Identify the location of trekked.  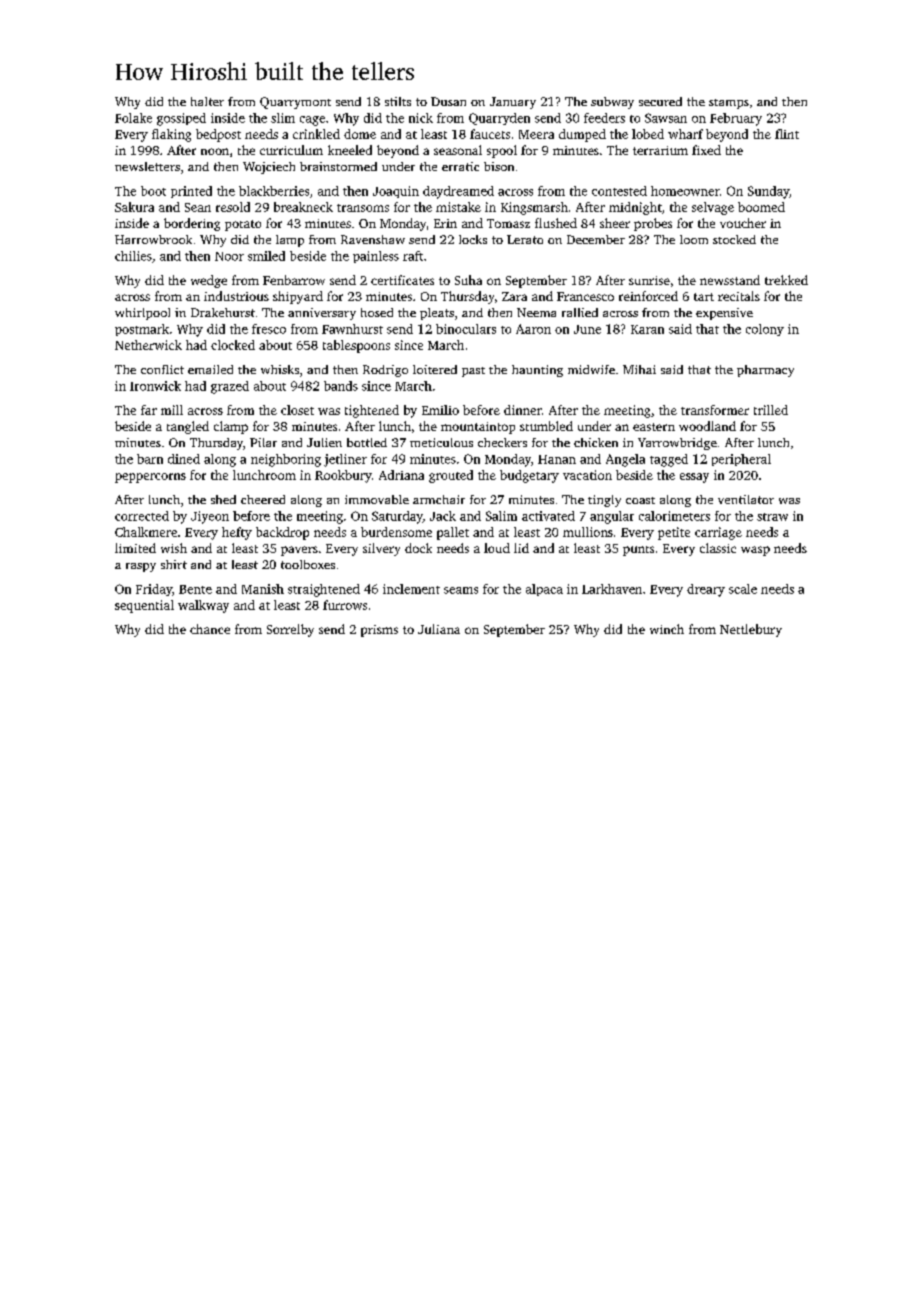
(786, 280).
